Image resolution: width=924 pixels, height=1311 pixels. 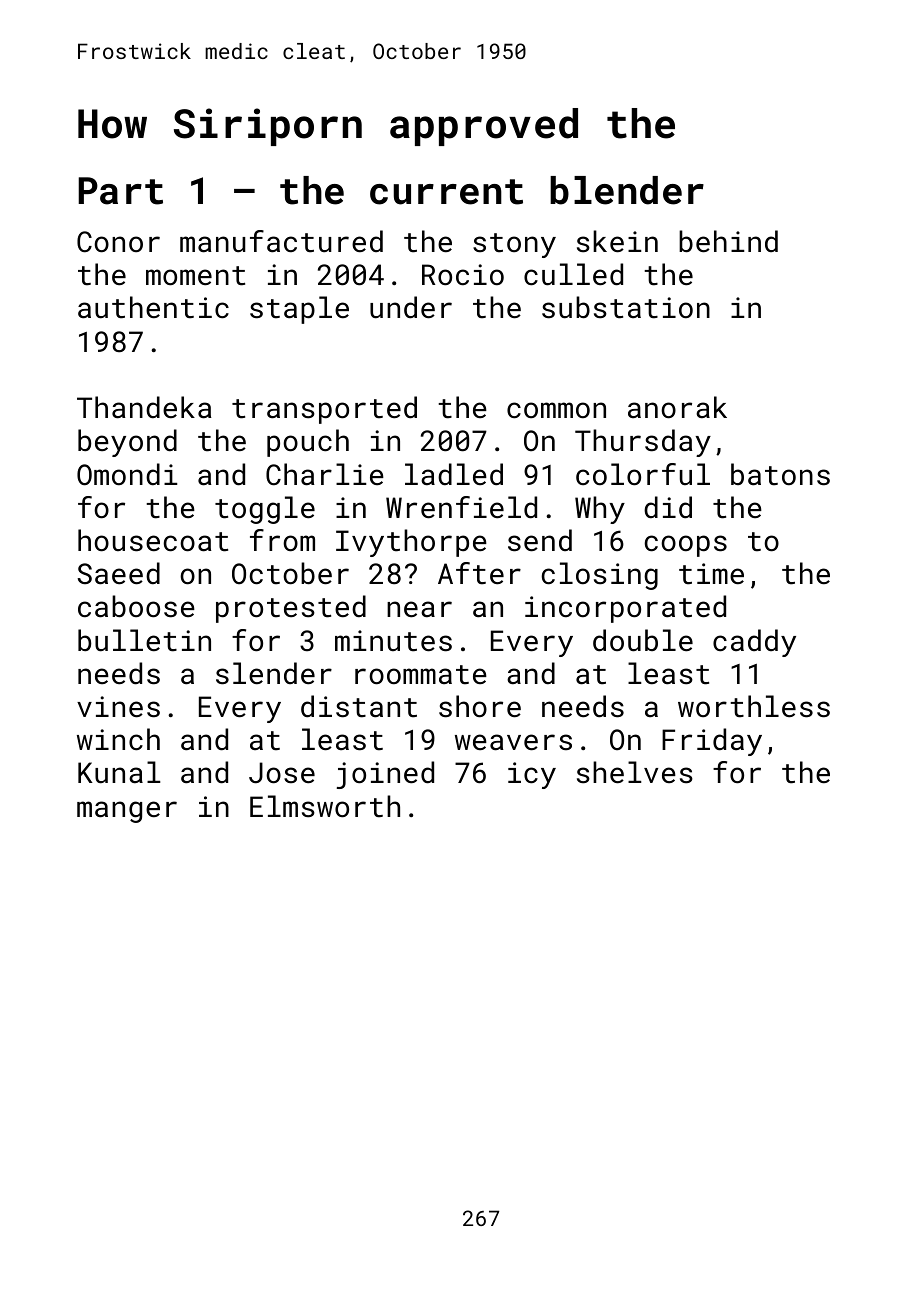 I want to click on vines, so click(x=118, y=707).
